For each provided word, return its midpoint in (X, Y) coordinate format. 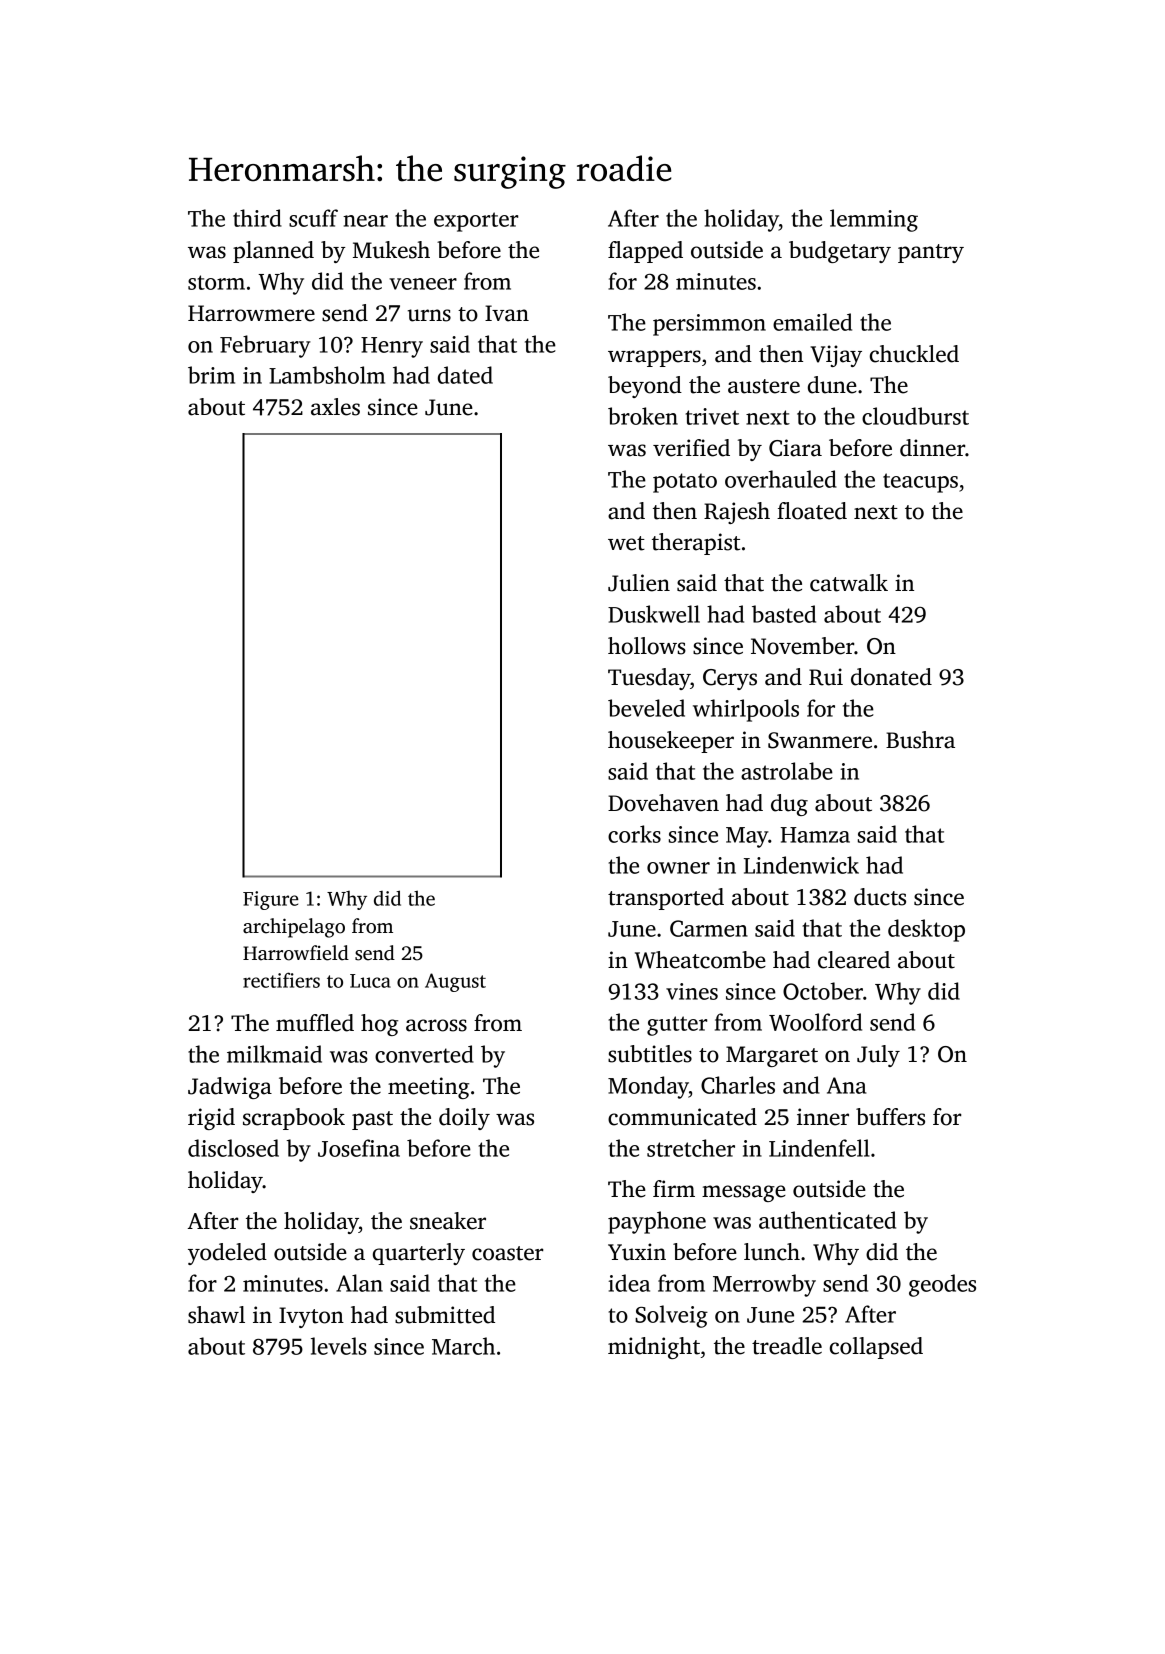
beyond (645, 387)
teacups (920, 483)
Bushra (920, 740)
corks (634, 834)
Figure (271, 900)
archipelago (294, 928)
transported (666, 899)
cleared (854, 960)
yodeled (227, 1254)
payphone (657, 1222)
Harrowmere (251, 313)
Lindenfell (819, 1148)
